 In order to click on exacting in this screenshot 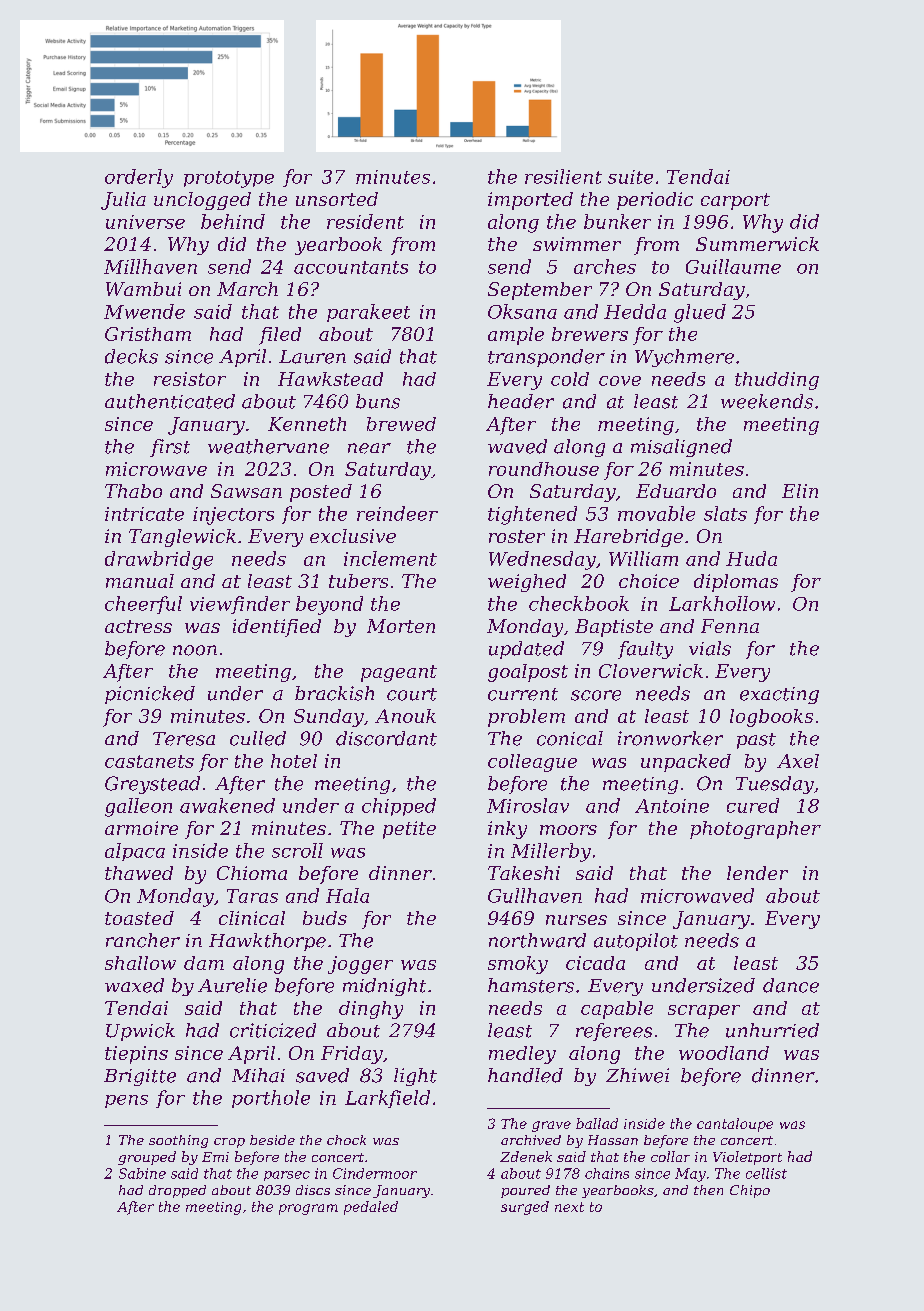, I will do `click(779, 695)`.
